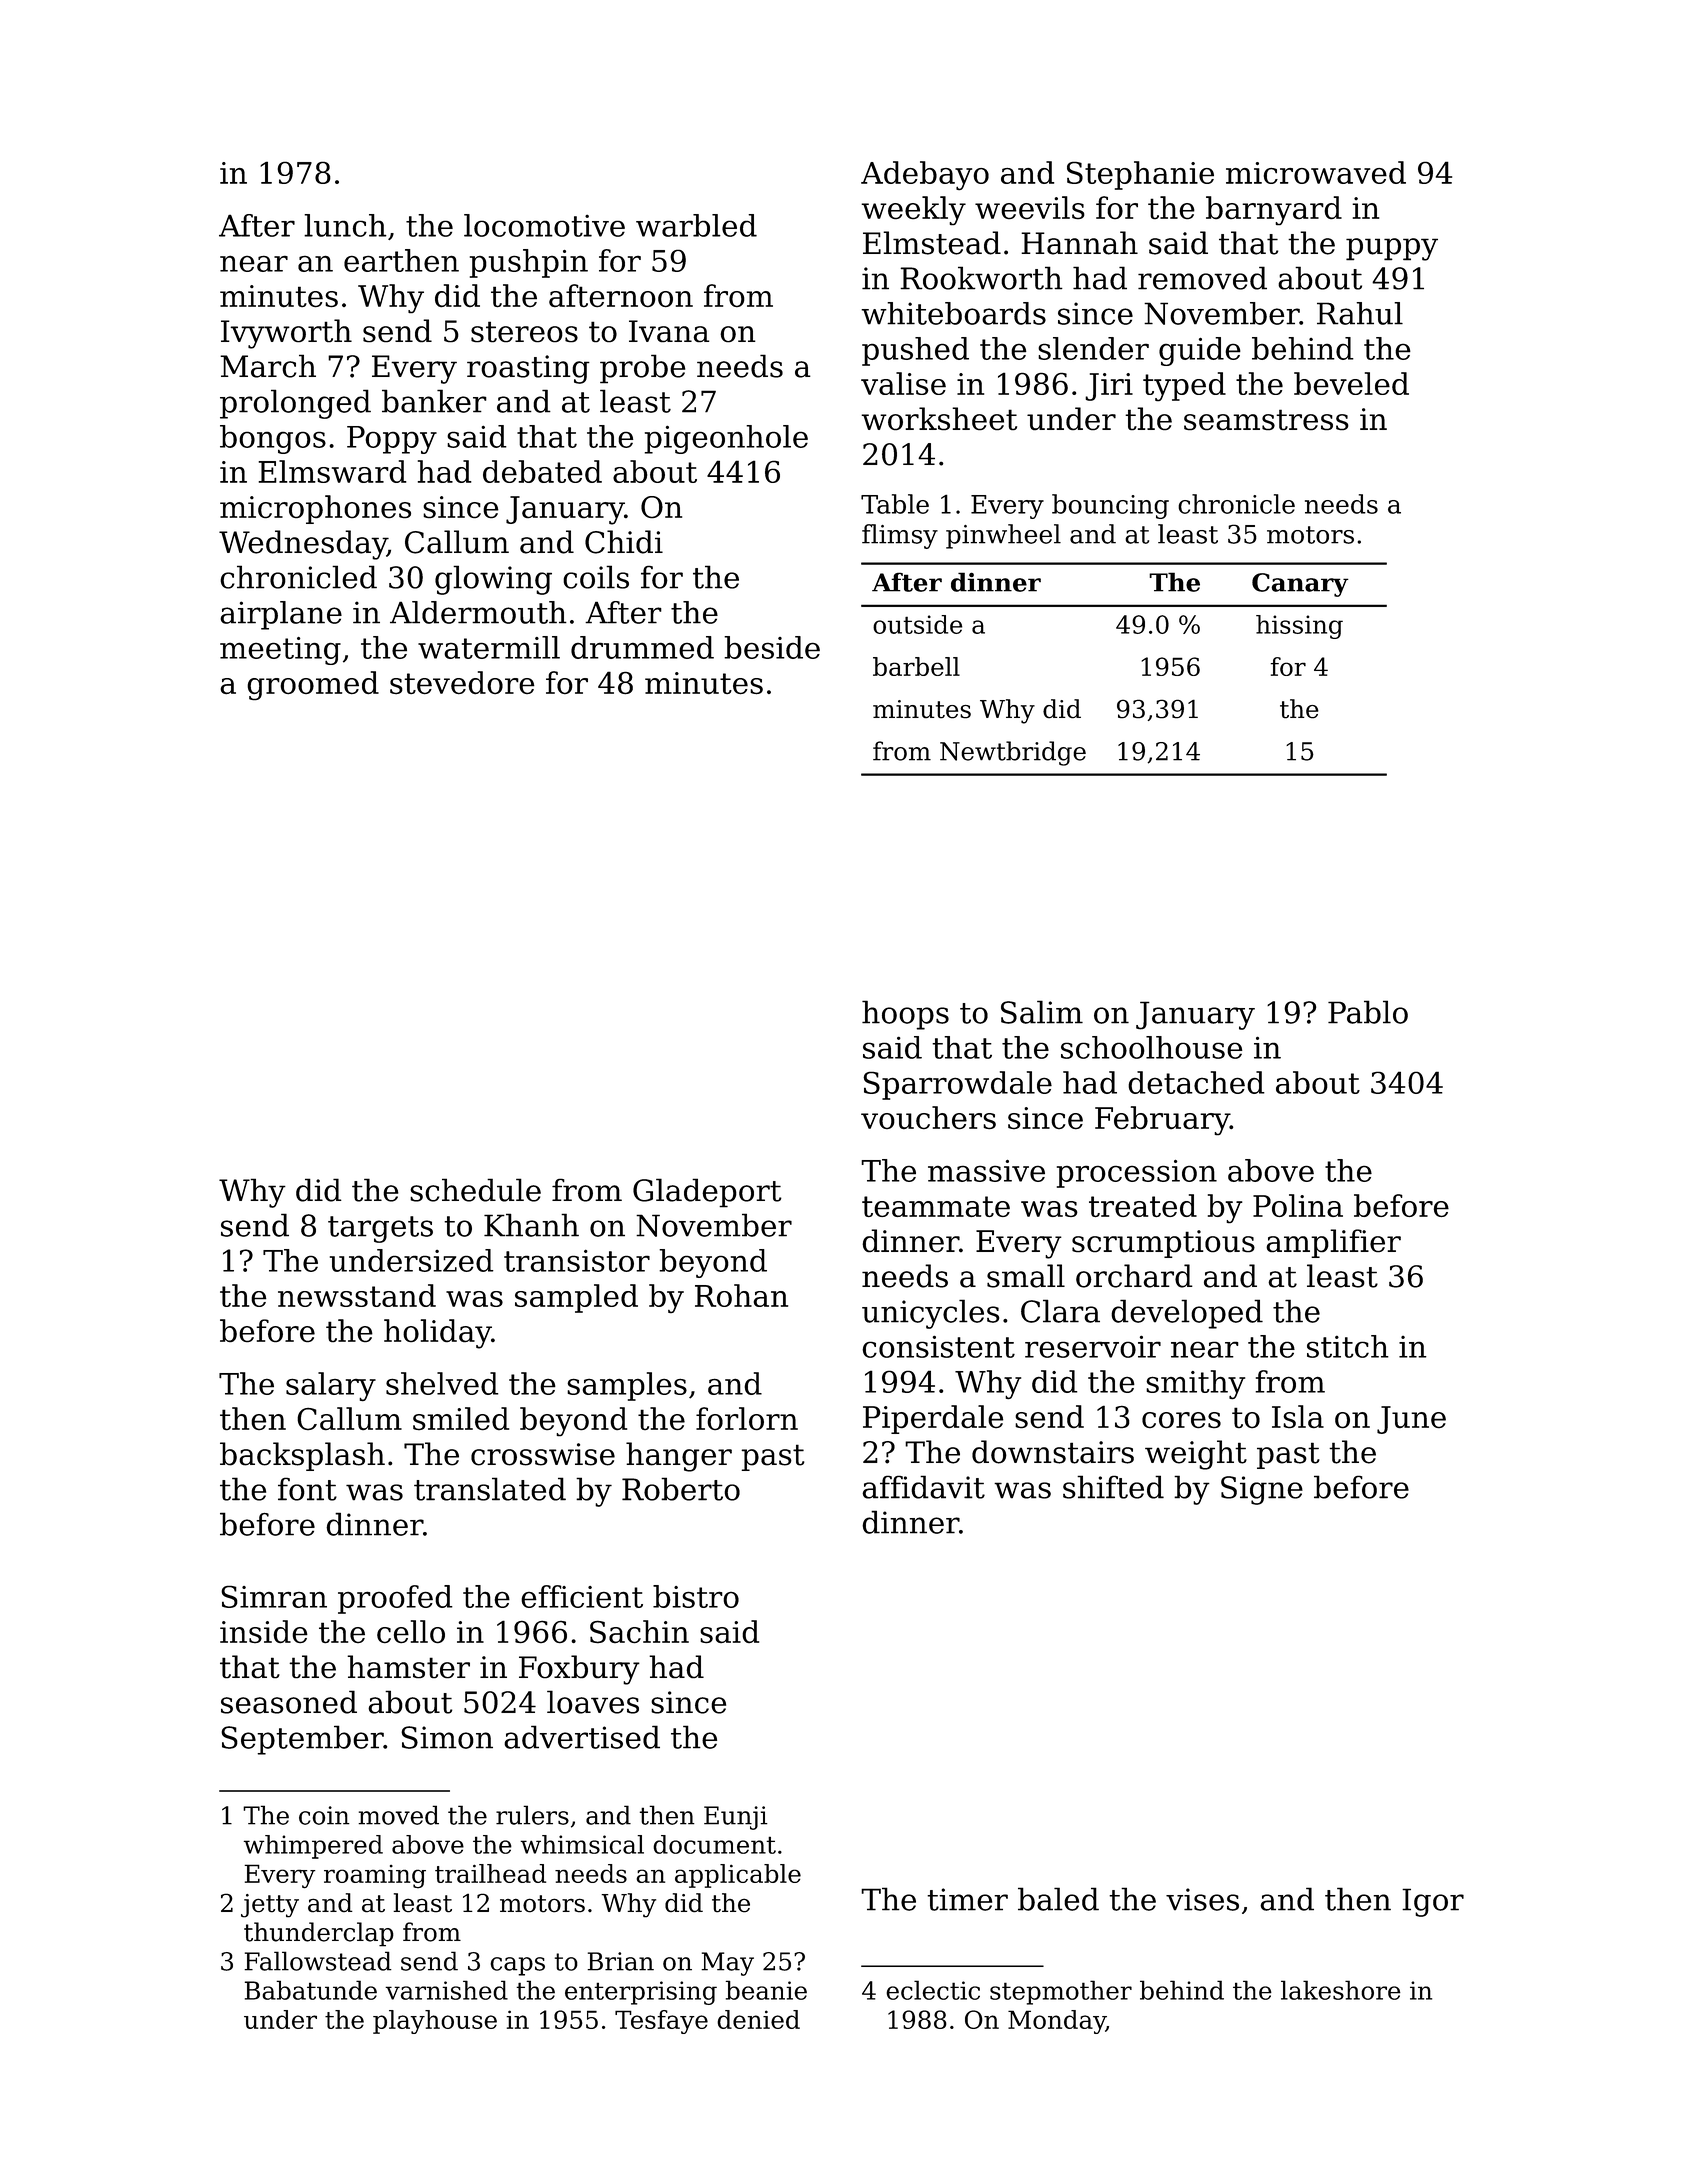 The width and height of the screenshot is (1683, 2178). Describe the element at coordinates (1200, 351) in the screenshot. I see `guide` at that location.
